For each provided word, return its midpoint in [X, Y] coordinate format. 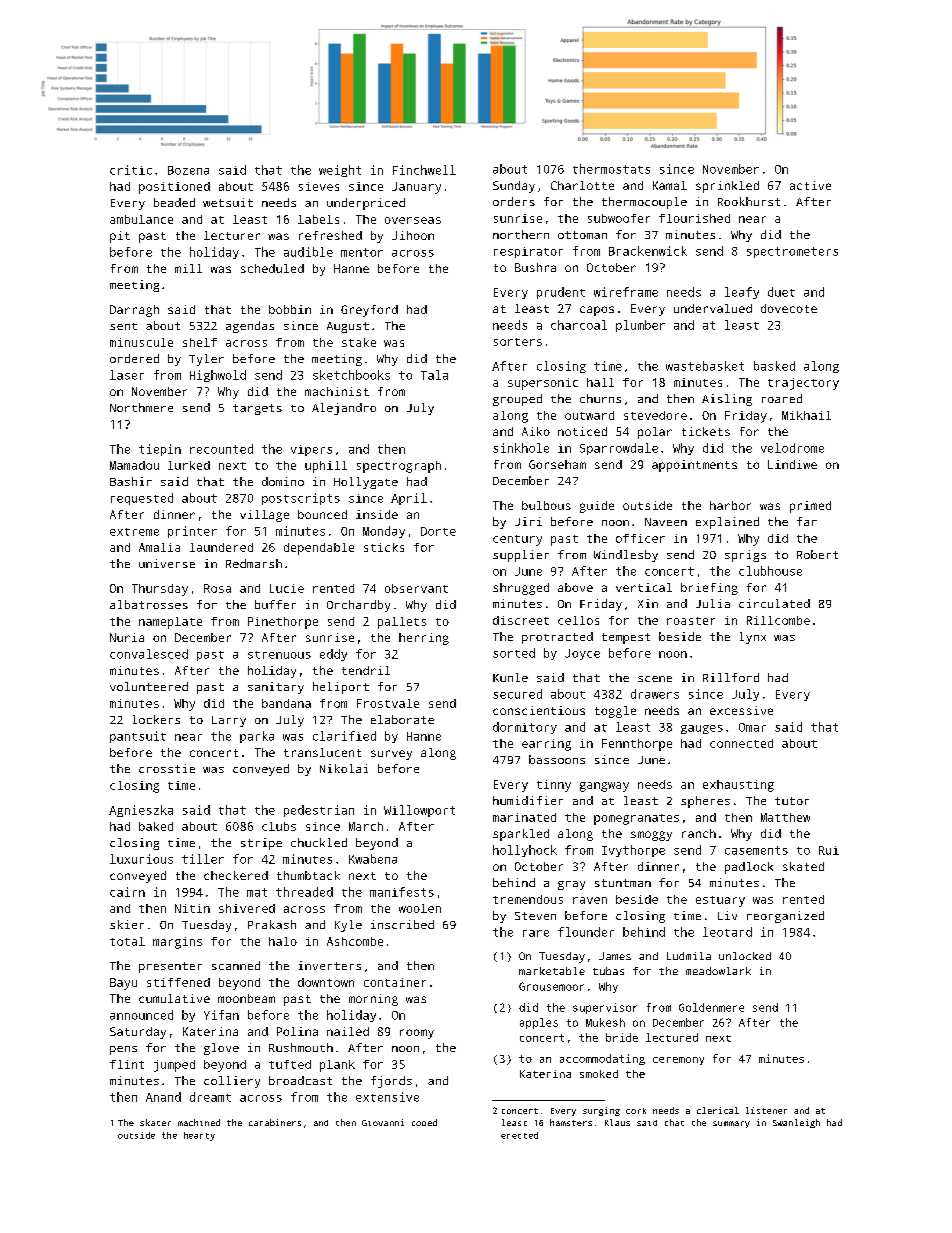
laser [127, 375]
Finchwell [424, 170]
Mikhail [806, 415]
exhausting [738, 786]
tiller [203, 859]
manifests [402, 892]
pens [123, 1050]
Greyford [369, 311]
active [810, 185]
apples [539, 1023]
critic [131, 170]
